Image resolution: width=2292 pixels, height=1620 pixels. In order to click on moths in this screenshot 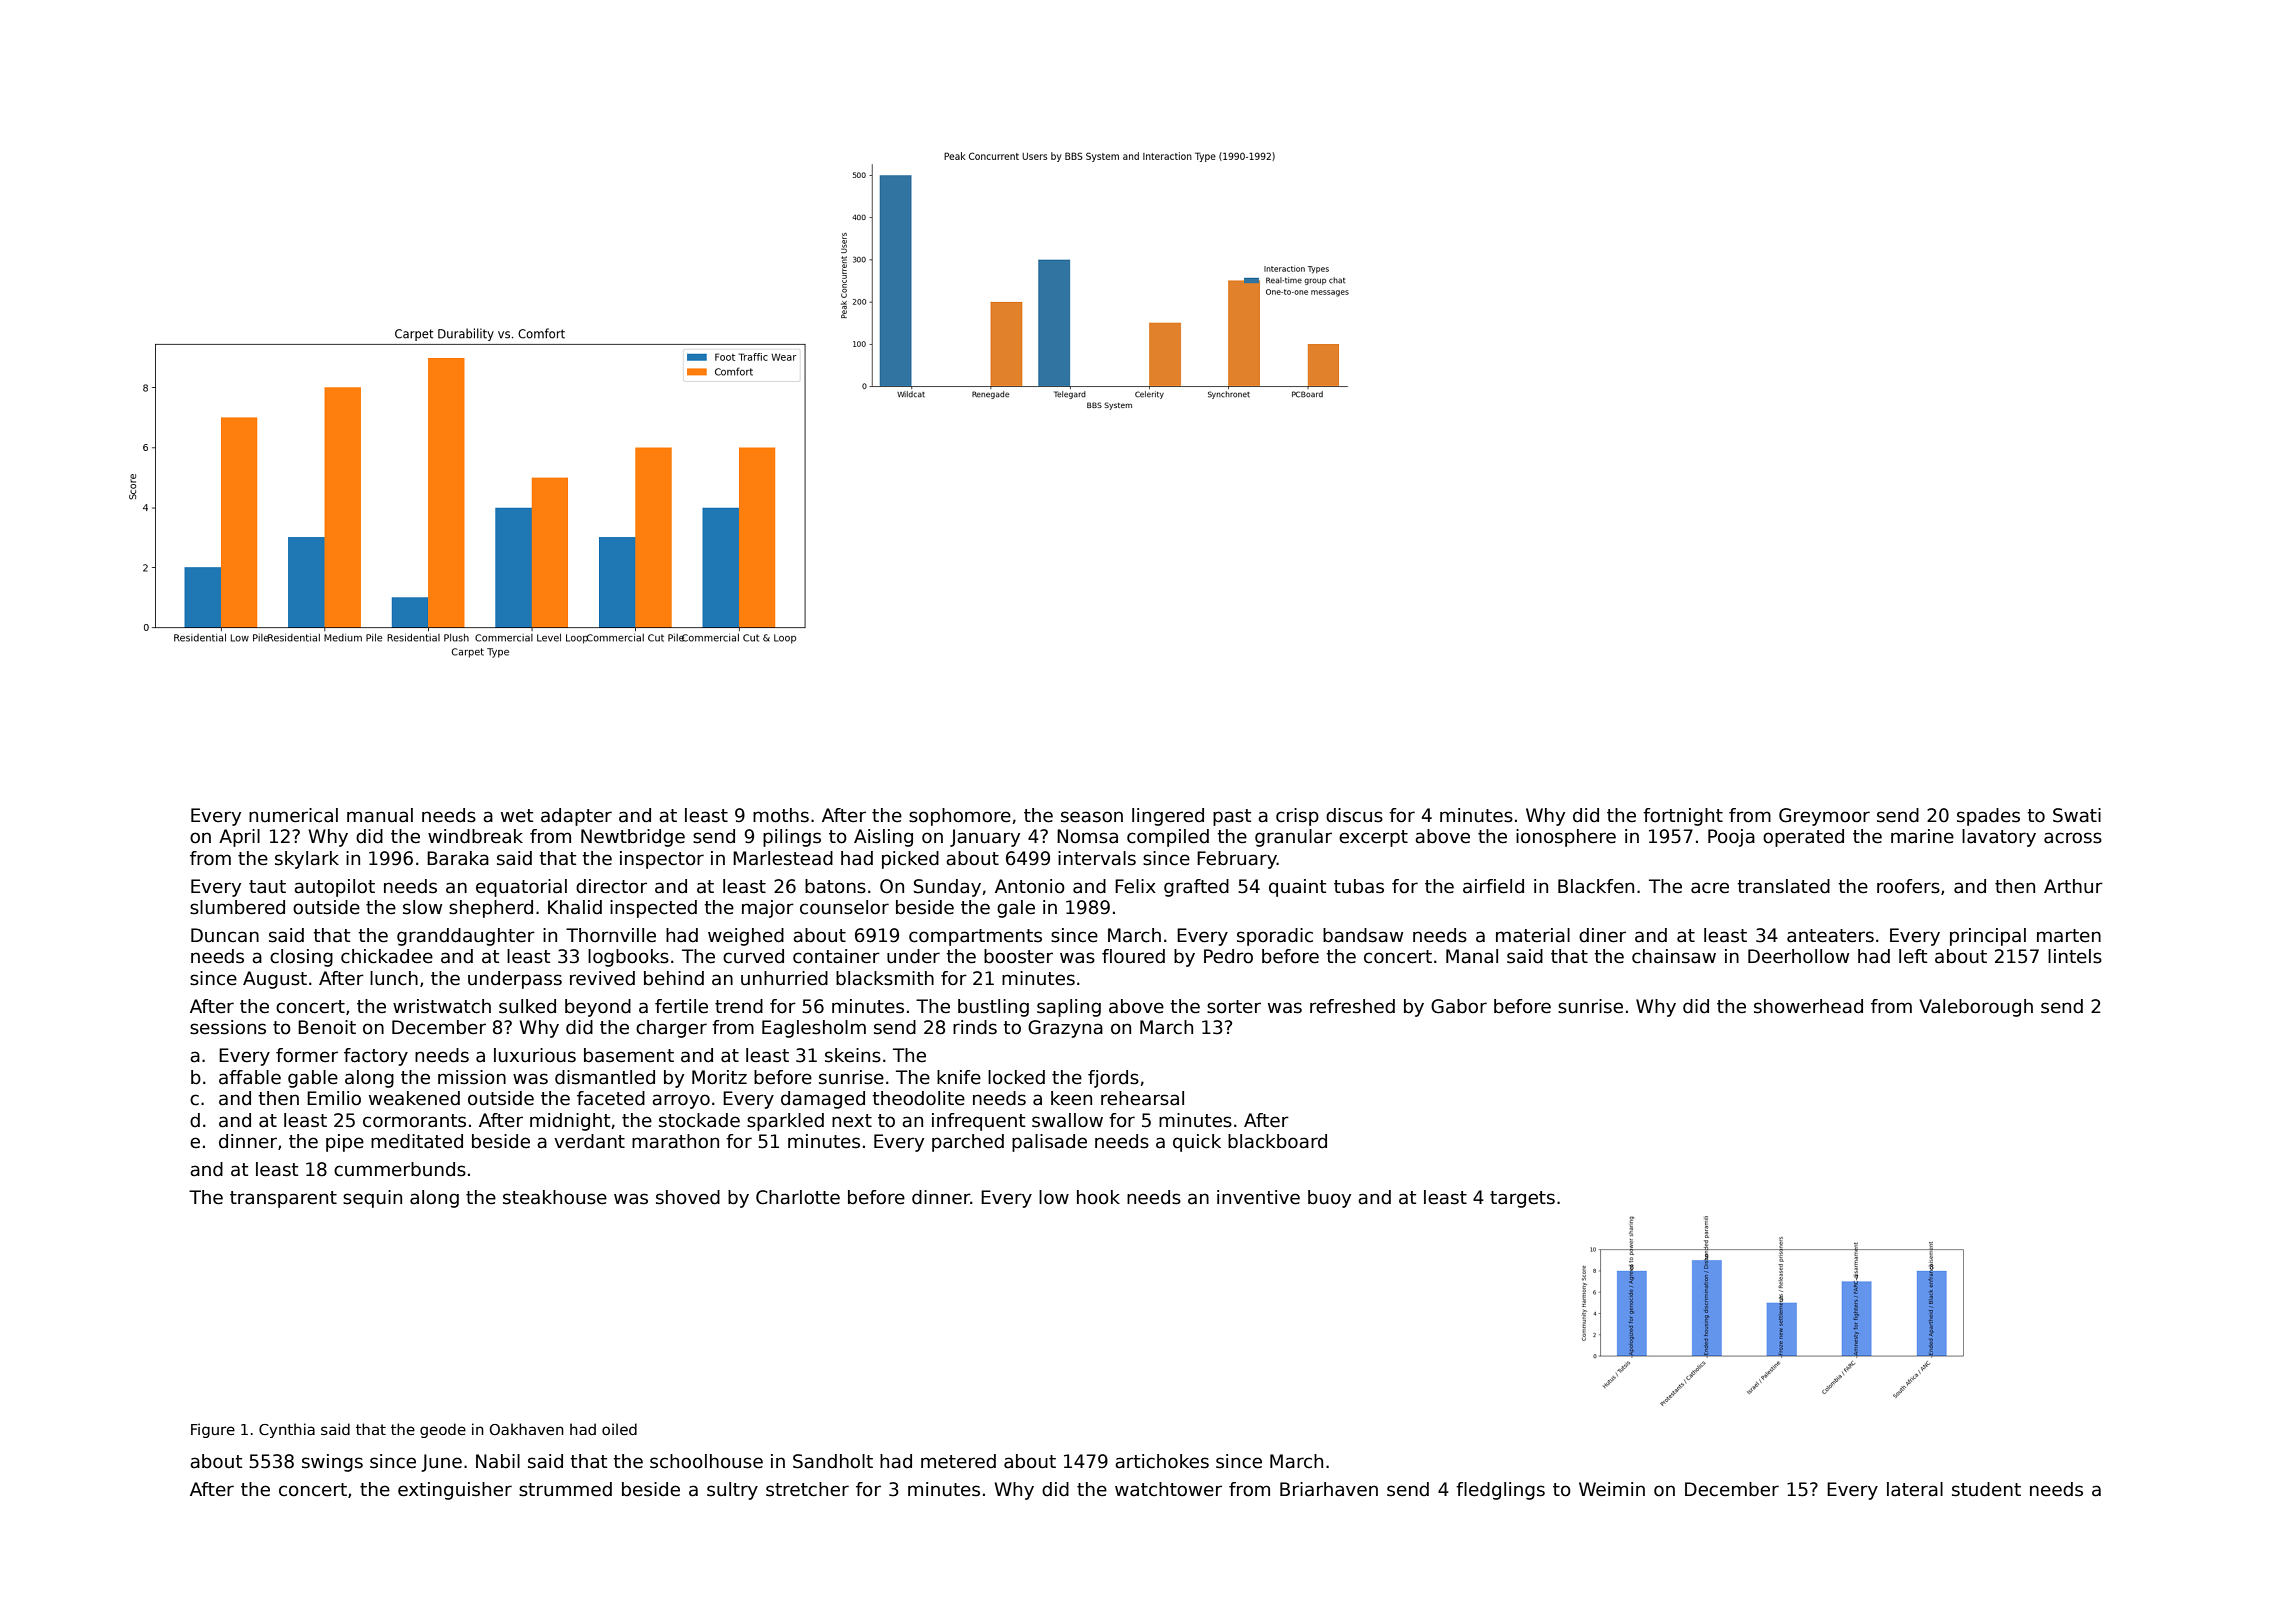, I will do `click(781, 815)`.
